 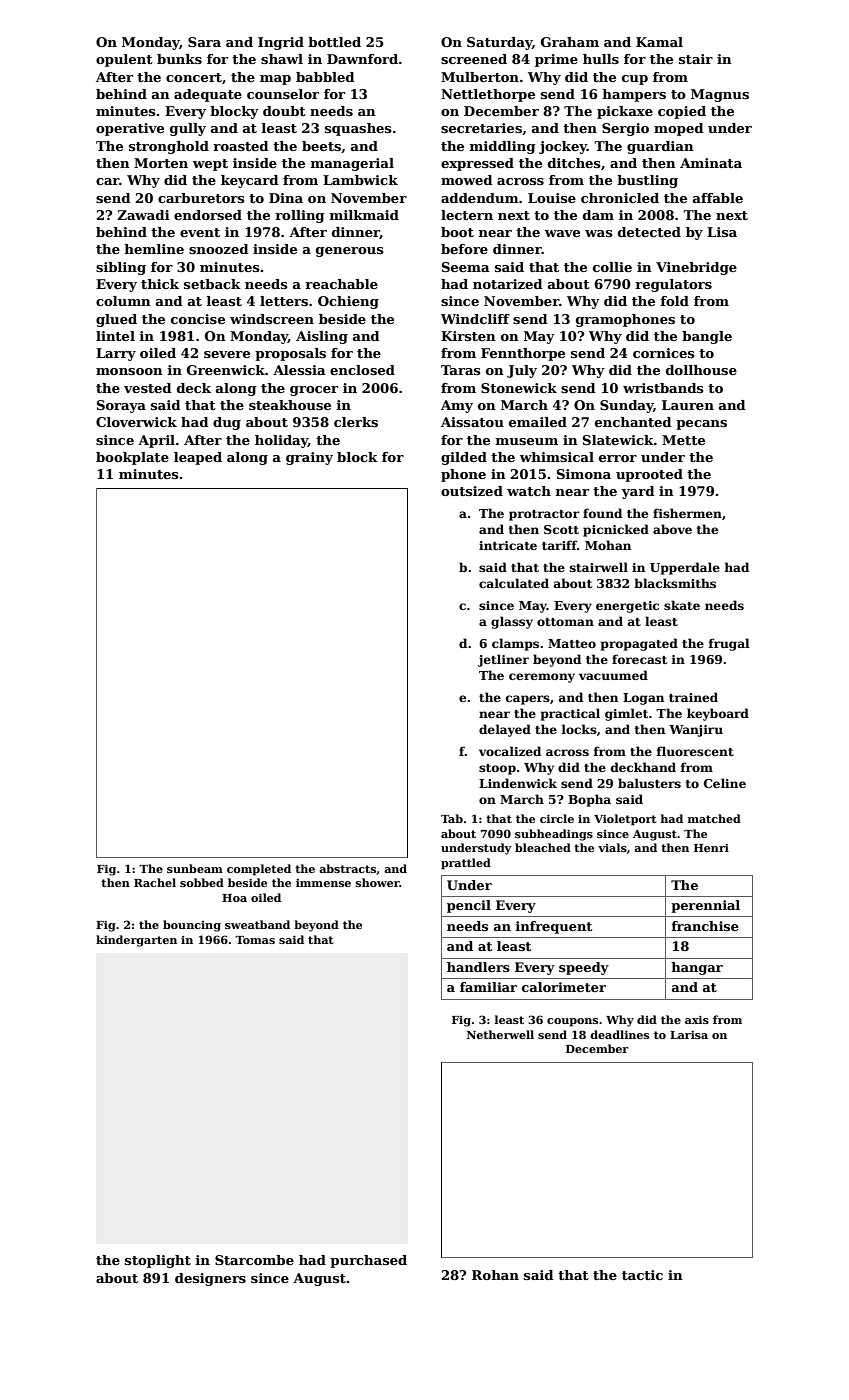 I want to click on tariff, so click(x=559, y=545).
